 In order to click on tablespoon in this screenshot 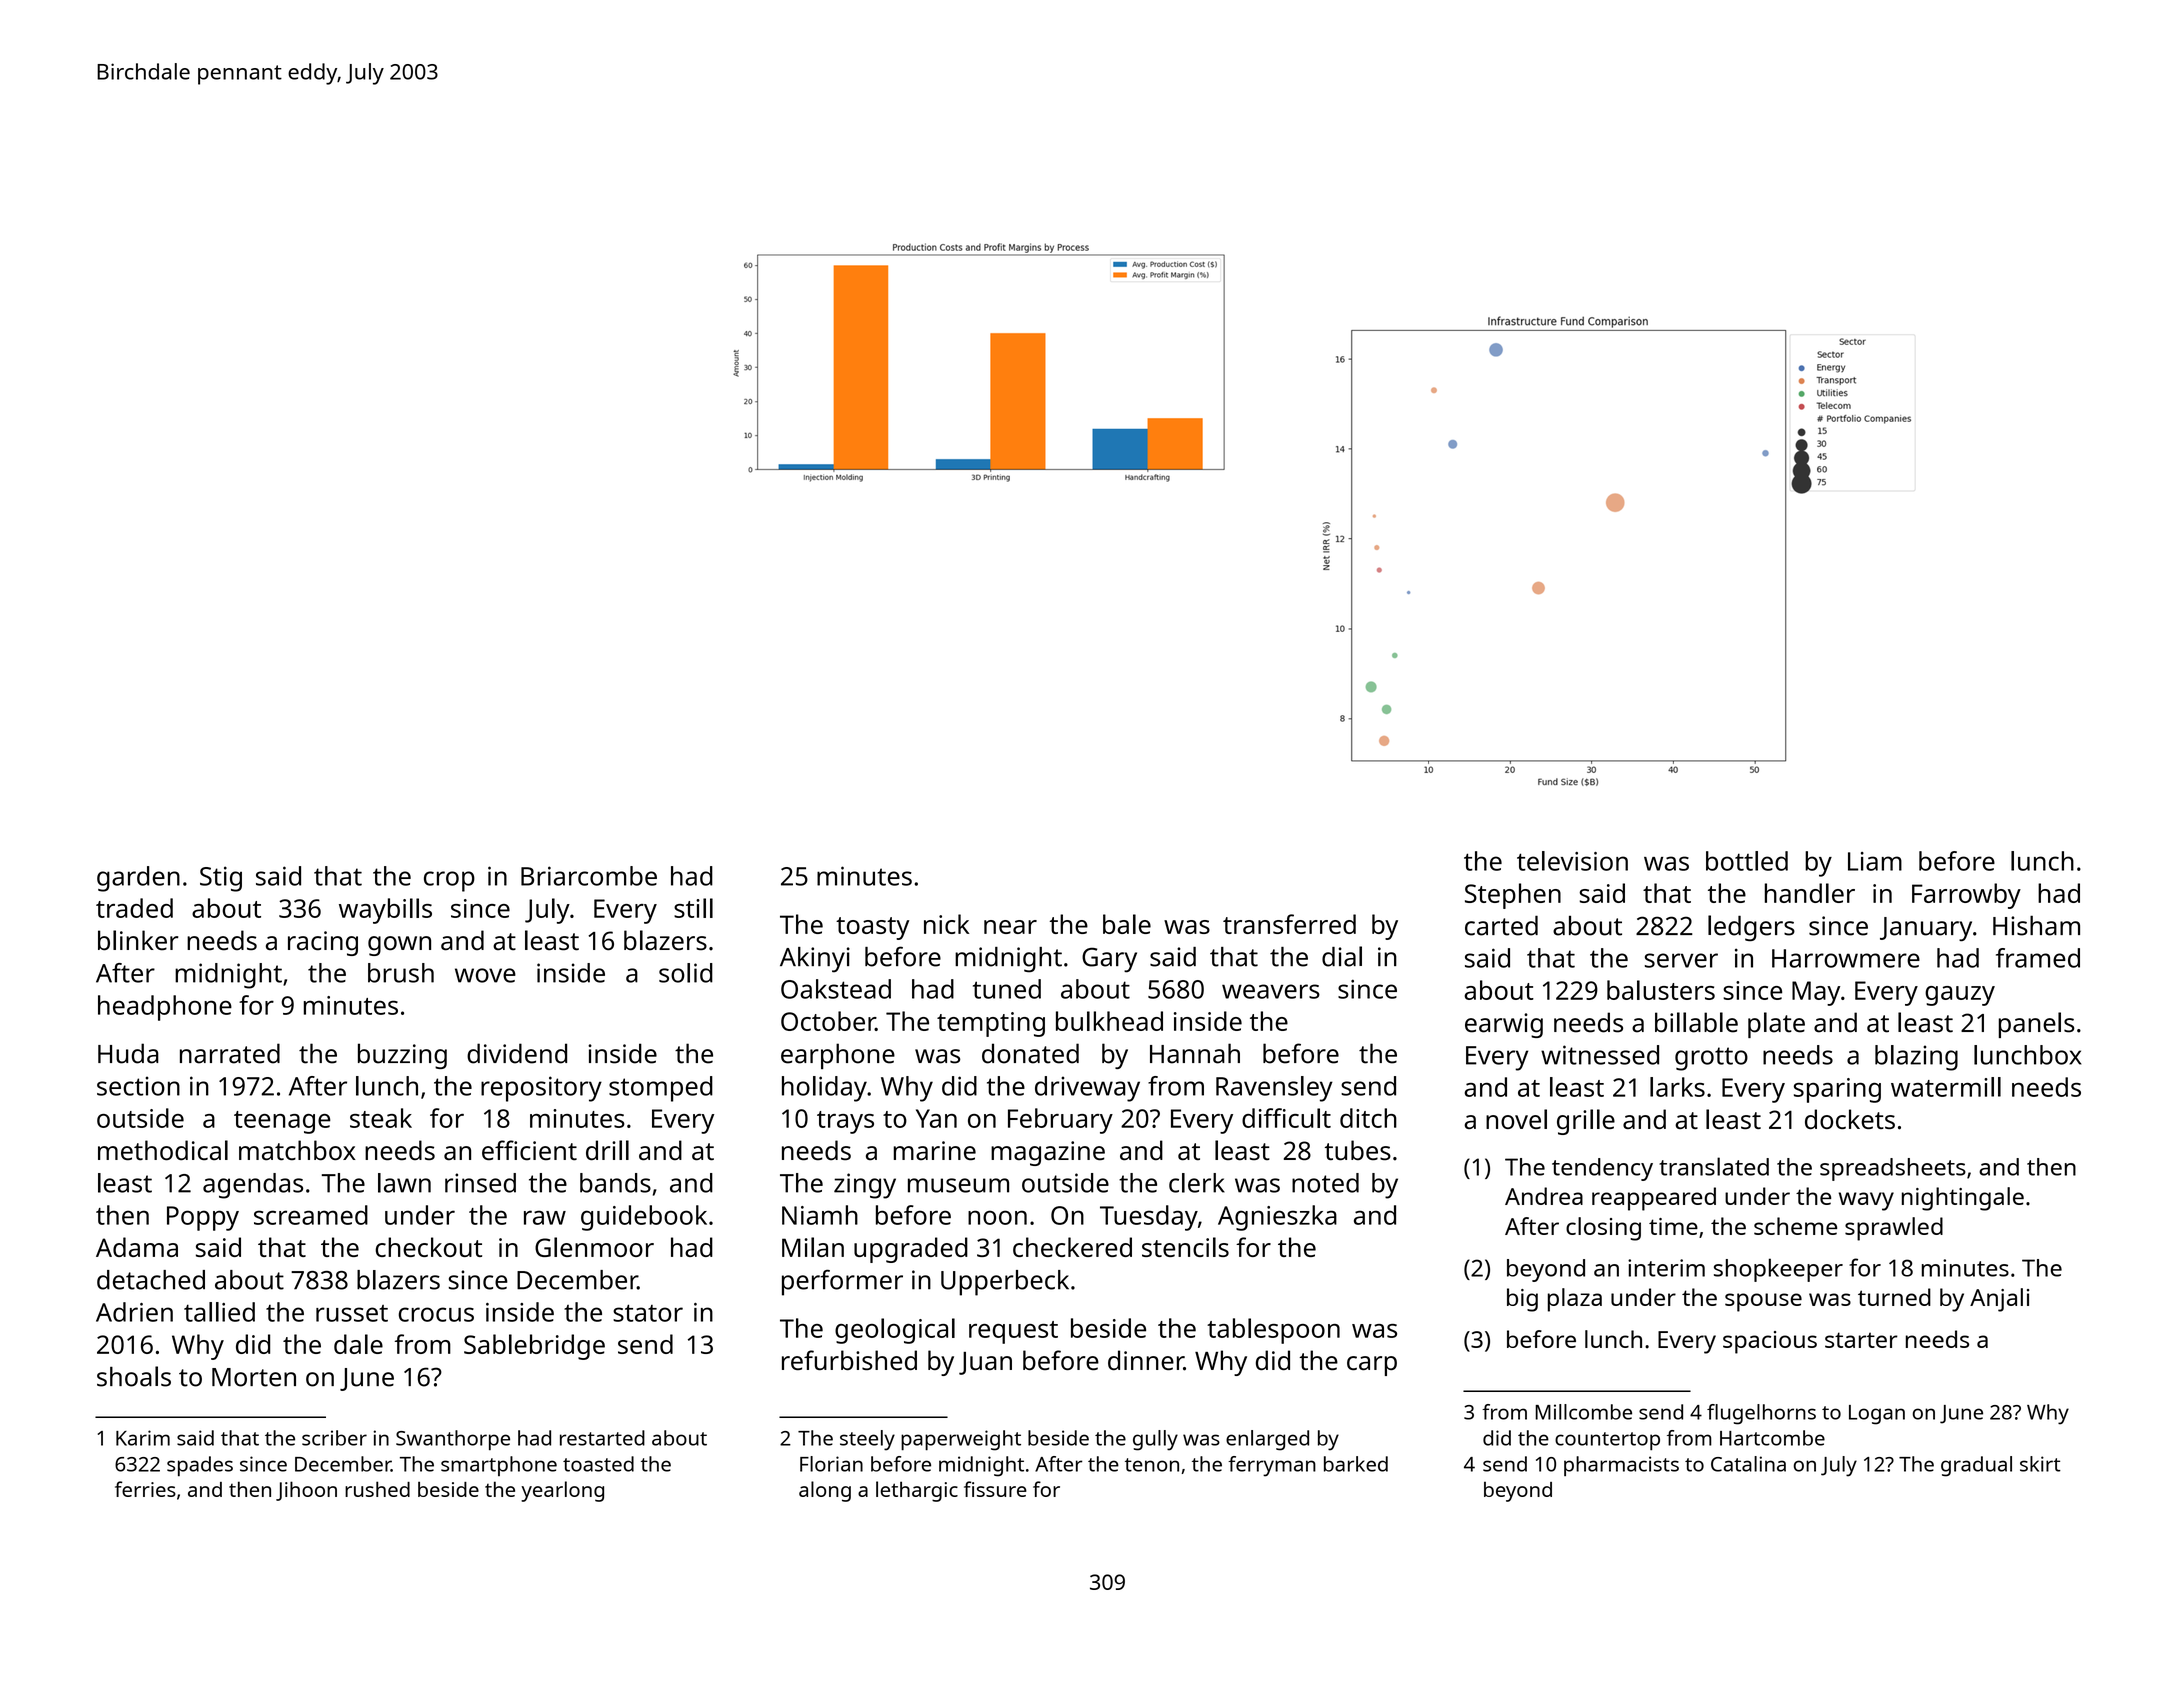, I will do `click(1273, 1331)`.
